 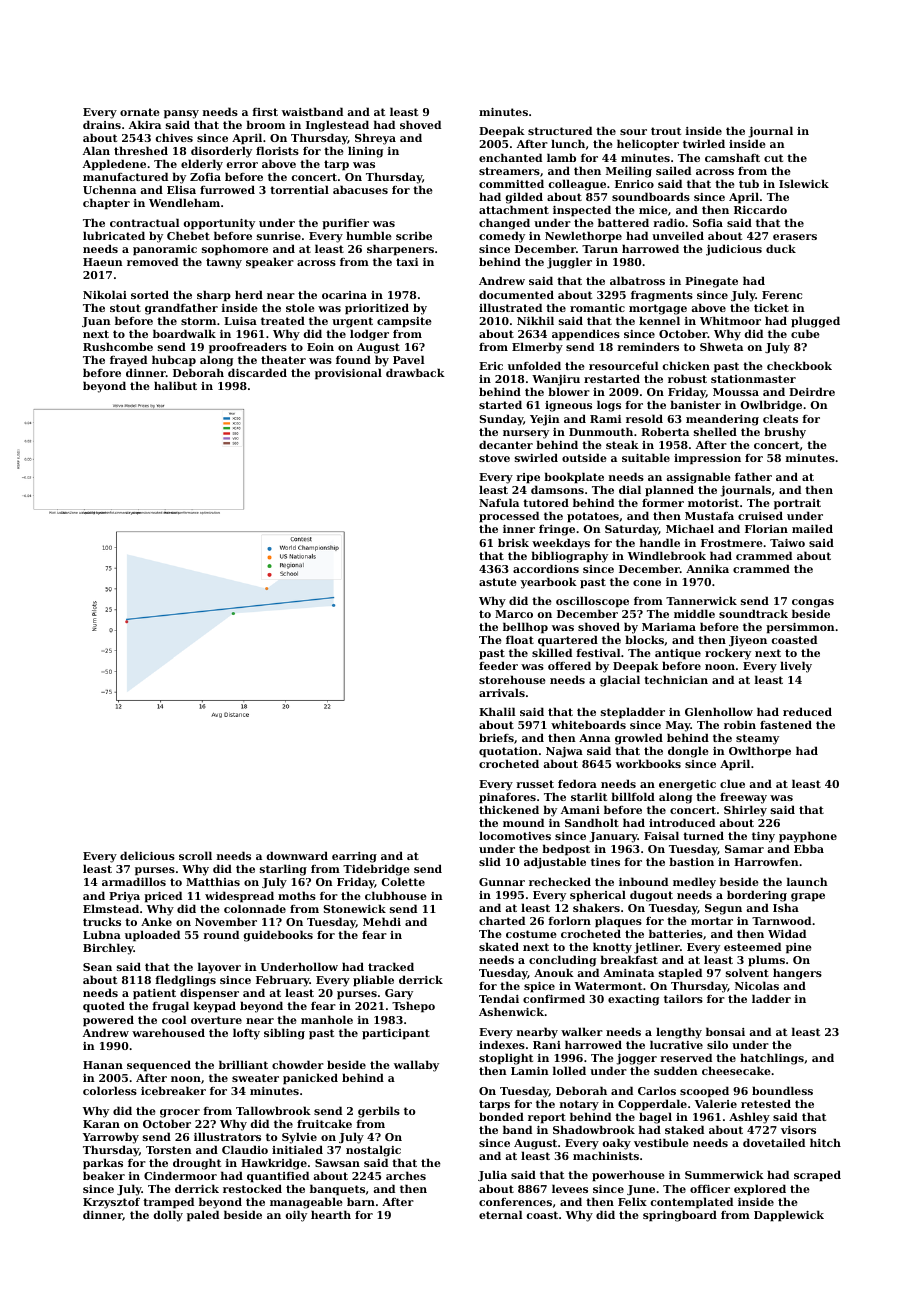 What do you see at coordinates (175, 385) in the screenshot?
I see `halibut` at bounding box center [175, 385].
